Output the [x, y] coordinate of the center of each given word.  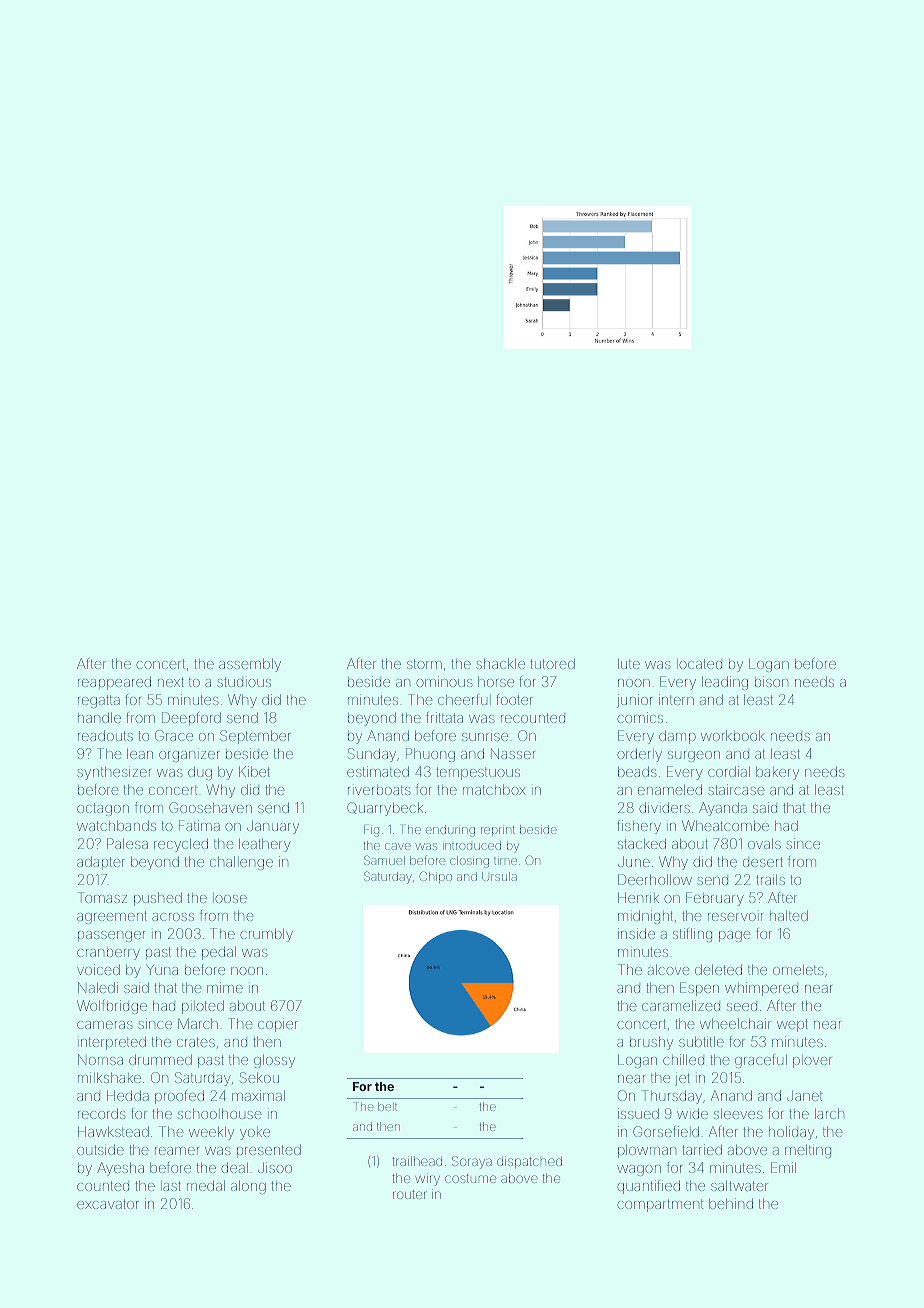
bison [771, 681]
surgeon [694, 756]
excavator [107, 1204]
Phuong [430, 755]
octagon [103, 809]
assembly [250, 665]
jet [682, 1079]
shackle [500, 664]
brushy [651, 1043]
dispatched [529, 1162]
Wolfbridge [112, 1007]
